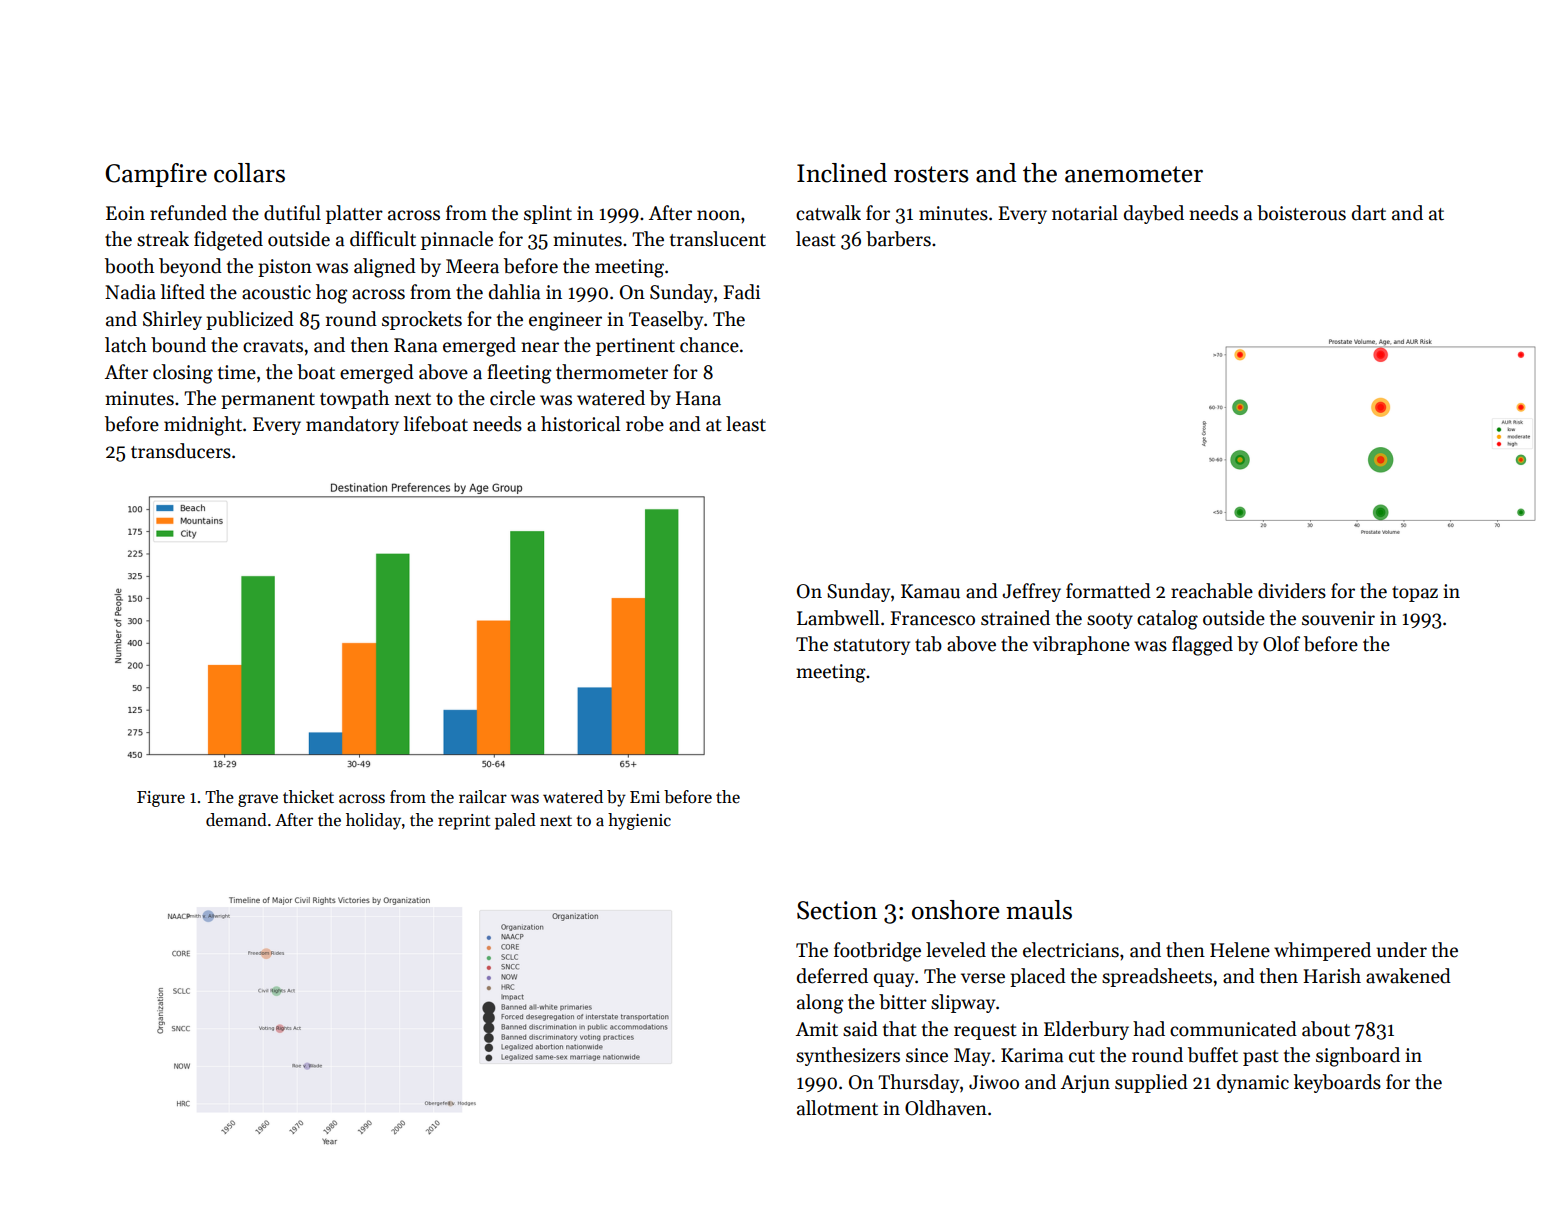 The height and width of the document is (1211, 1568). I want to click on rosters, so click(931, 174).
